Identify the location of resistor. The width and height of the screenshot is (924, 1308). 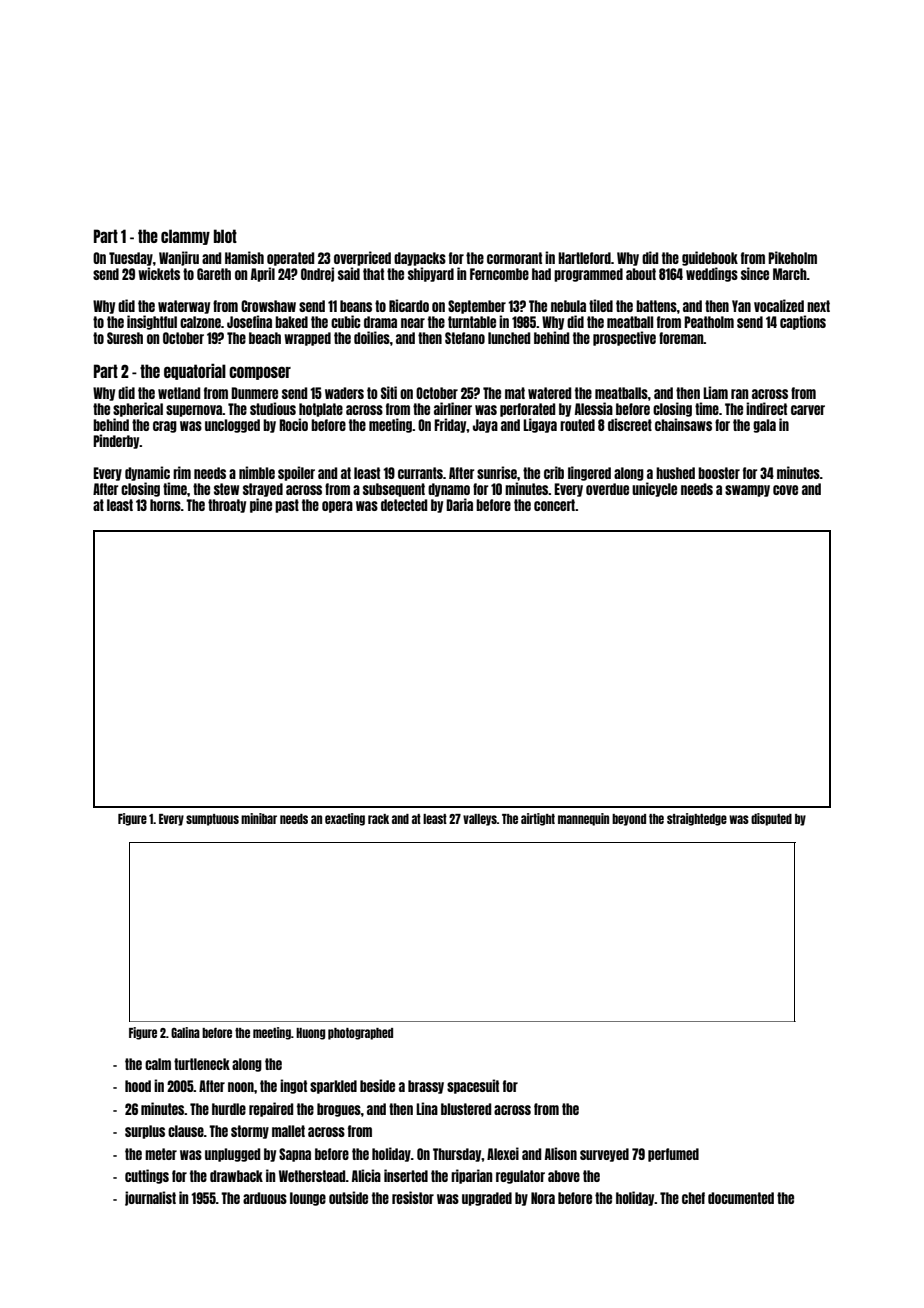
(413, 1197).
